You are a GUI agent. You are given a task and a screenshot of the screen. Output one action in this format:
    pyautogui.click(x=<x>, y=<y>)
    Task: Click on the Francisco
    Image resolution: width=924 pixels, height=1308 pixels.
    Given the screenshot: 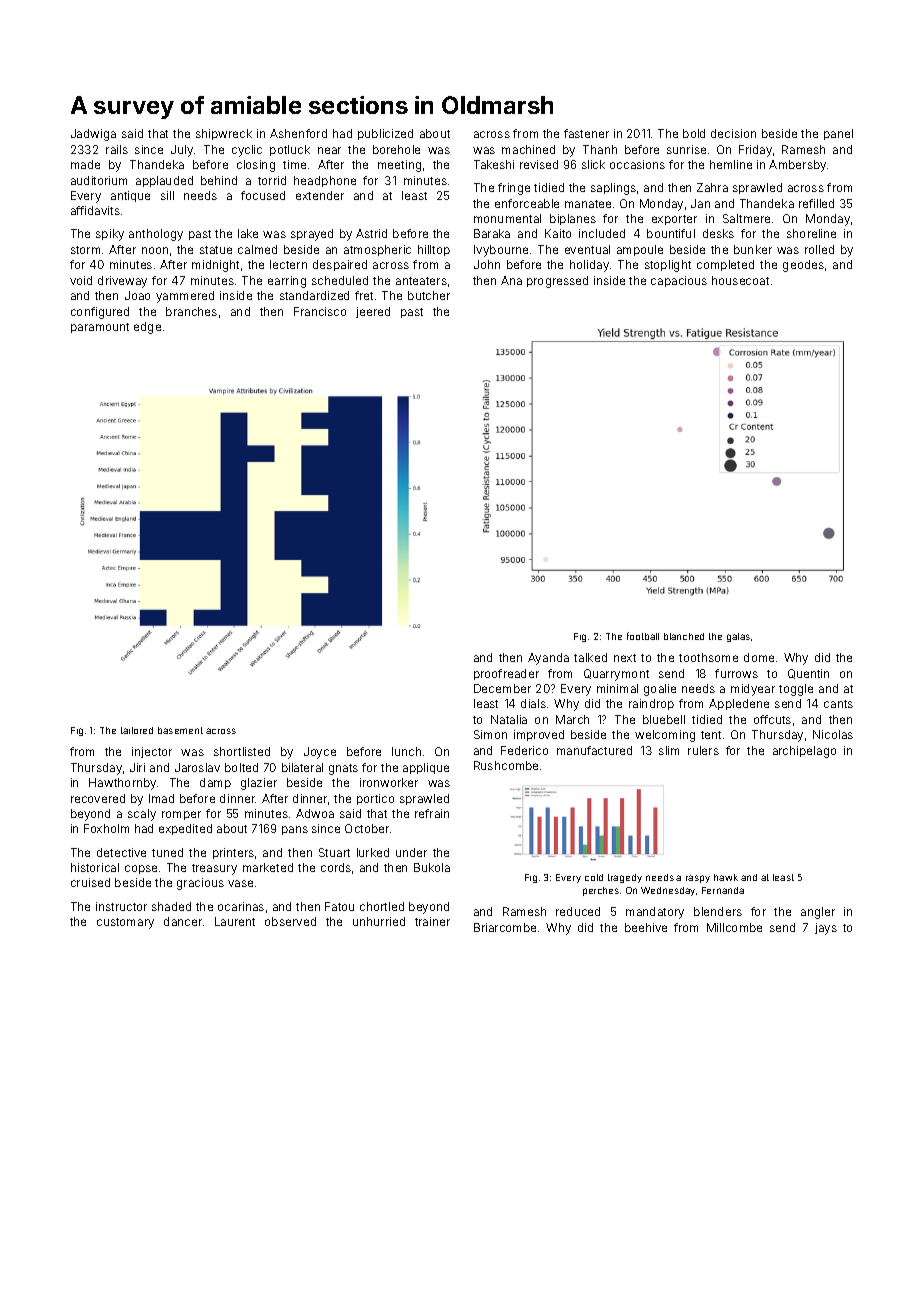 What is the action you would take?
    pyautogui.click(x=320, y=311)
